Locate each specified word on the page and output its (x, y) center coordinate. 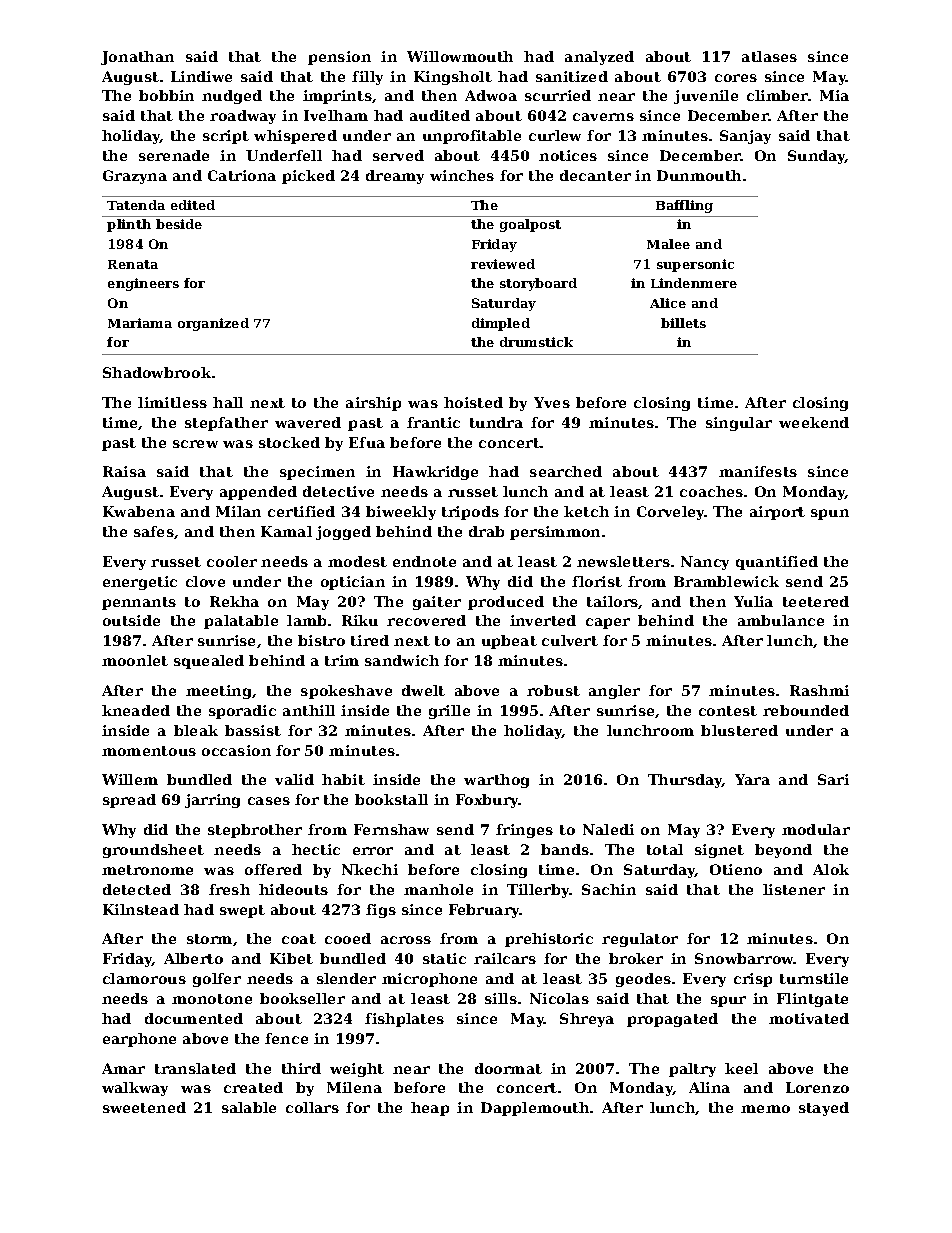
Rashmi (819, 690)
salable (249, 1107)
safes (154, 531)
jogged (343, 533)
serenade (174, 155)
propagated (672, 1020)
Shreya (587, 1020)
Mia (834, 95)
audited (440, 115)
